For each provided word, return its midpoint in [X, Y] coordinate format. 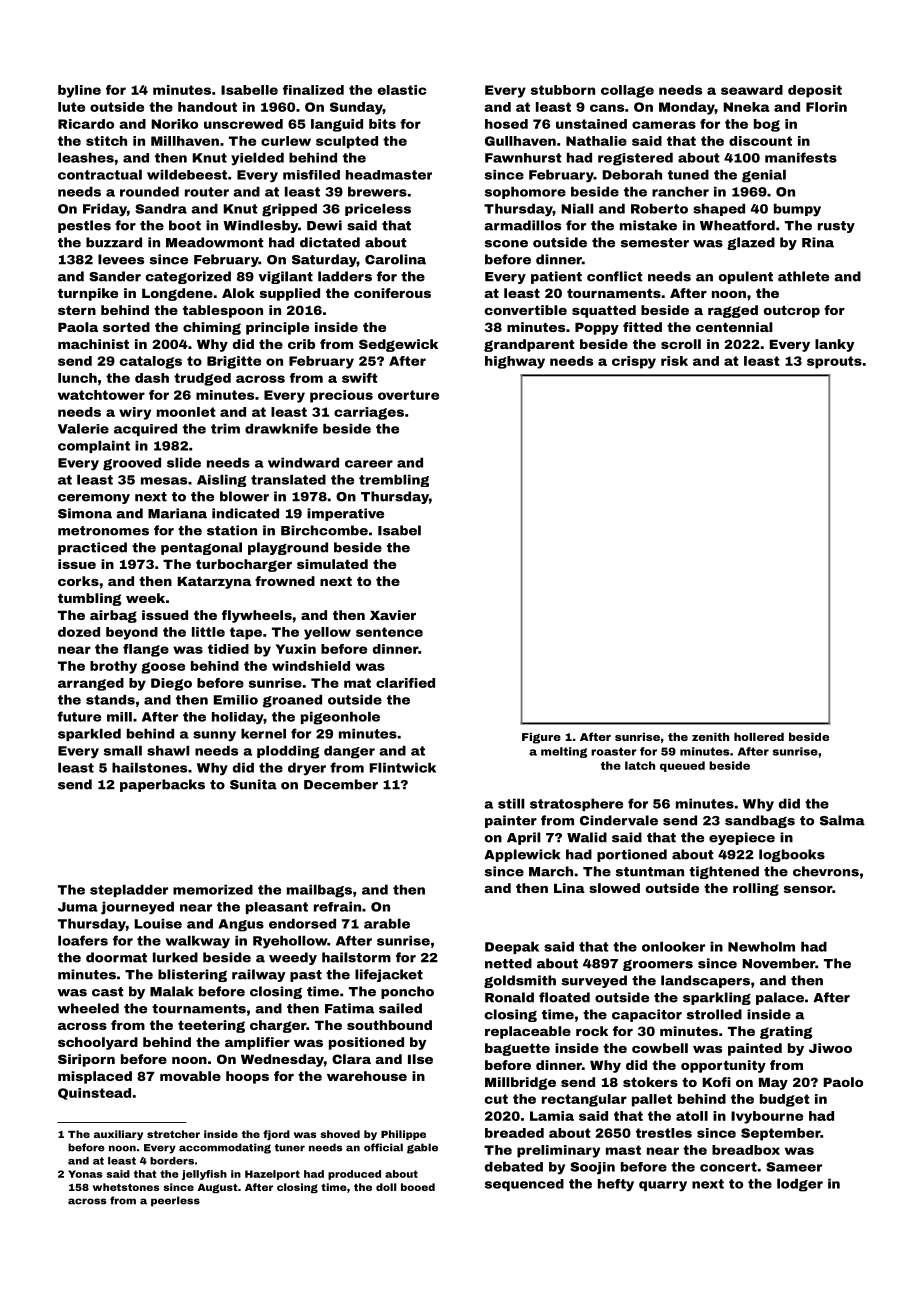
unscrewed [243, 124]
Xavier [393, 615]
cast [108, 992]
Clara [351, 1059]
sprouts [834, 362]
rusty [836, 227]
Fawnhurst [523, 158]
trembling [394, 480]
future [79, 716]
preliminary [558, 1151]
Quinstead [94, 1094]
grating [786, 1032]
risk [674, 361]
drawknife [281, 428]
